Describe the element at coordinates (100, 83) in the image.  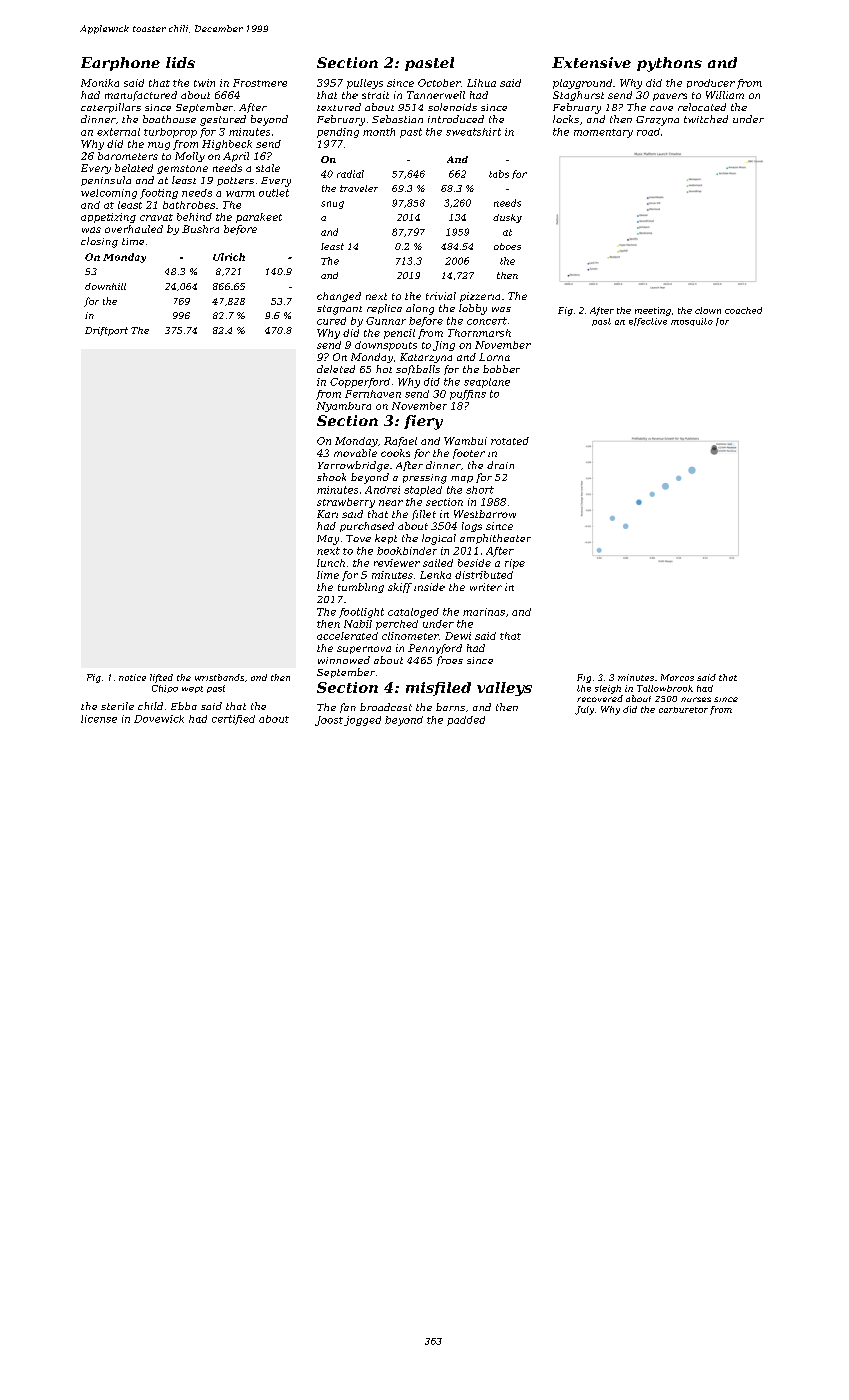
I see `Monika` at that location.
